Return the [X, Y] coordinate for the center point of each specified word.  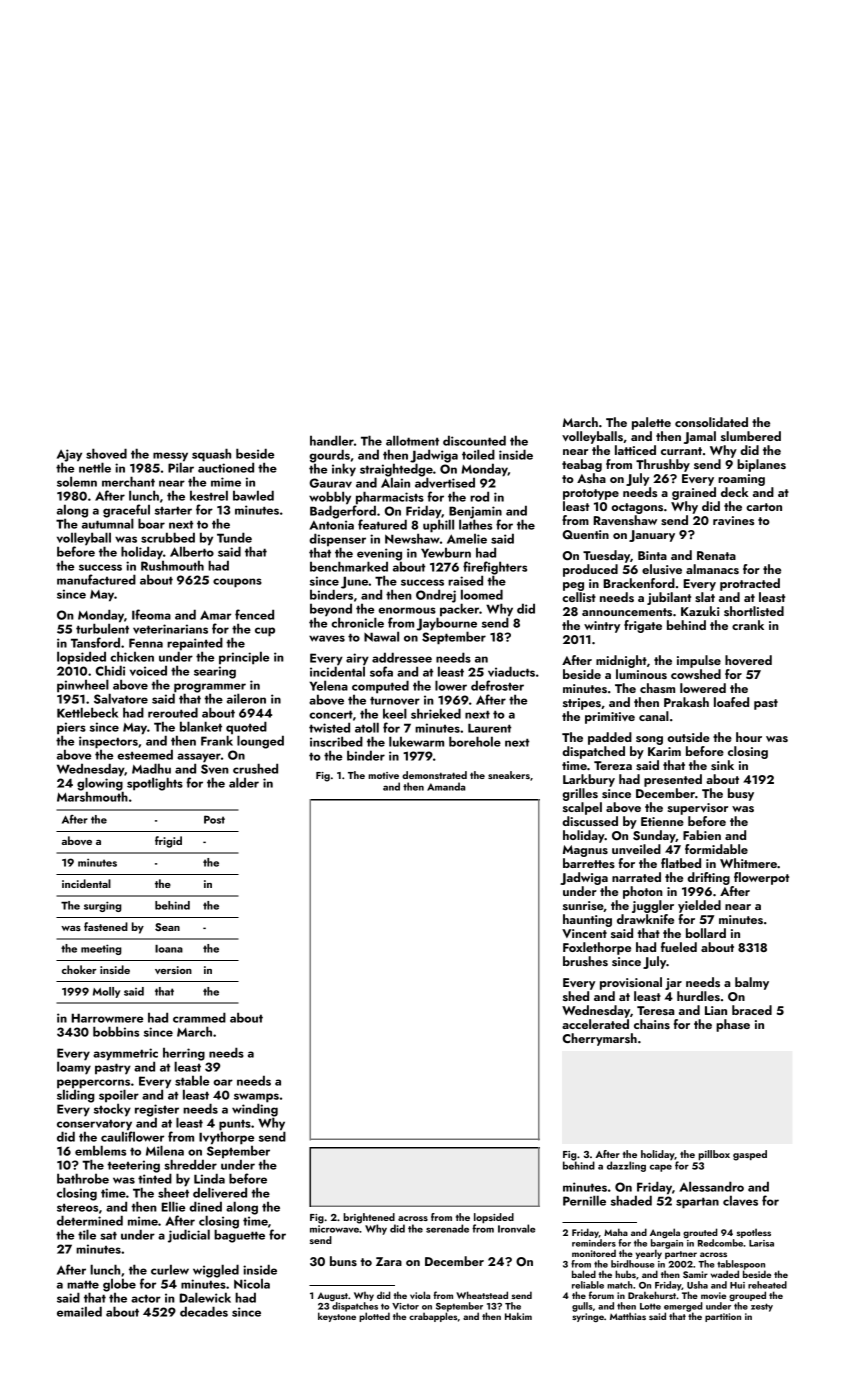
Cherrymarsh [599, 1039]
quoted [246, 727]
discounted [474, 440]
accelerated [595, 1024]
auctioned [226, 467]
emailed [79, 1311]
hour [749, 737]
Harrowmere [107, 1018]
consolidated [711, 422]
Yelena [328, 685]
